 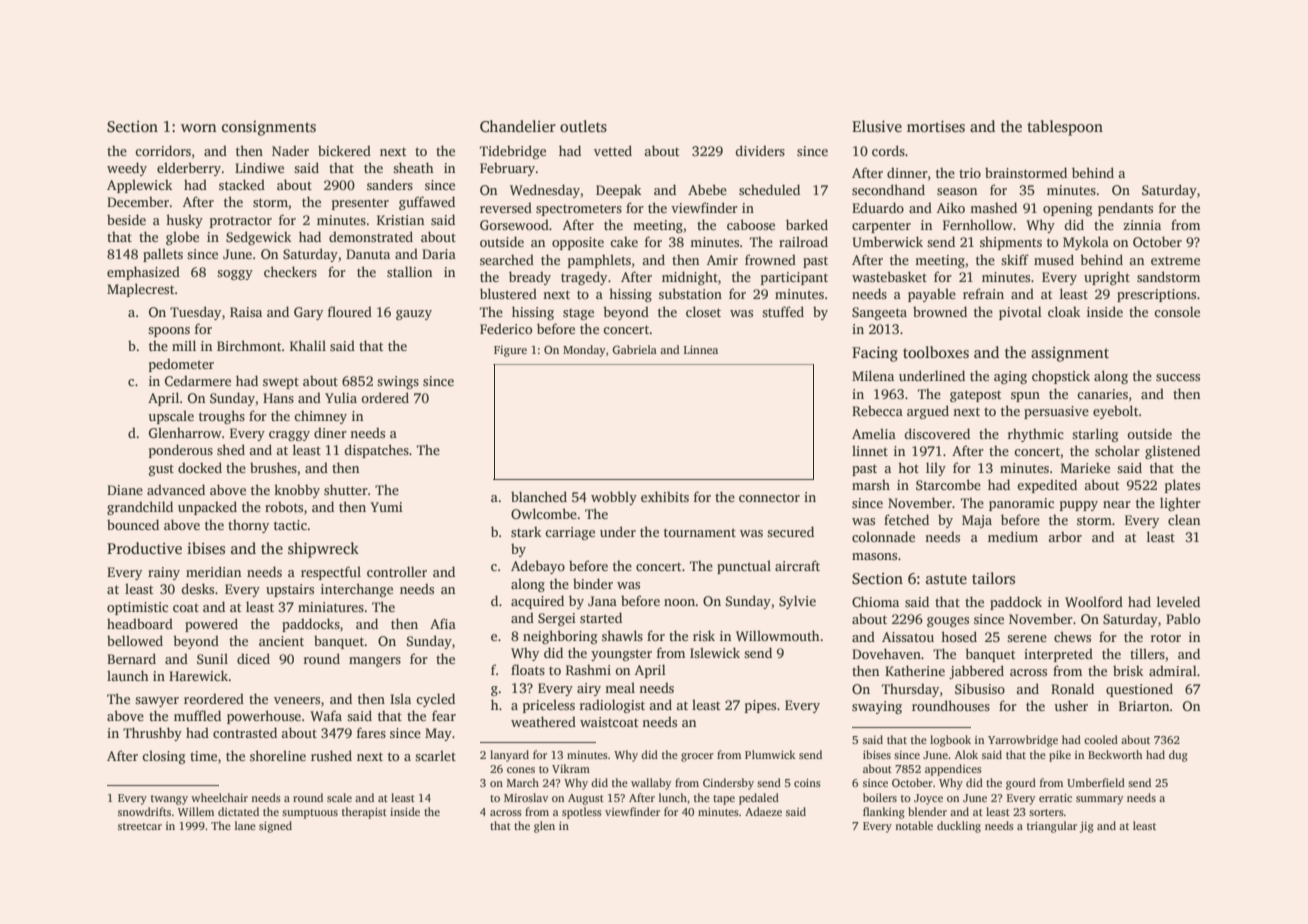 What do you see at coordinates (602, 601) in the screenshot?
I see `Jana` at bounding box center [602, 601].
